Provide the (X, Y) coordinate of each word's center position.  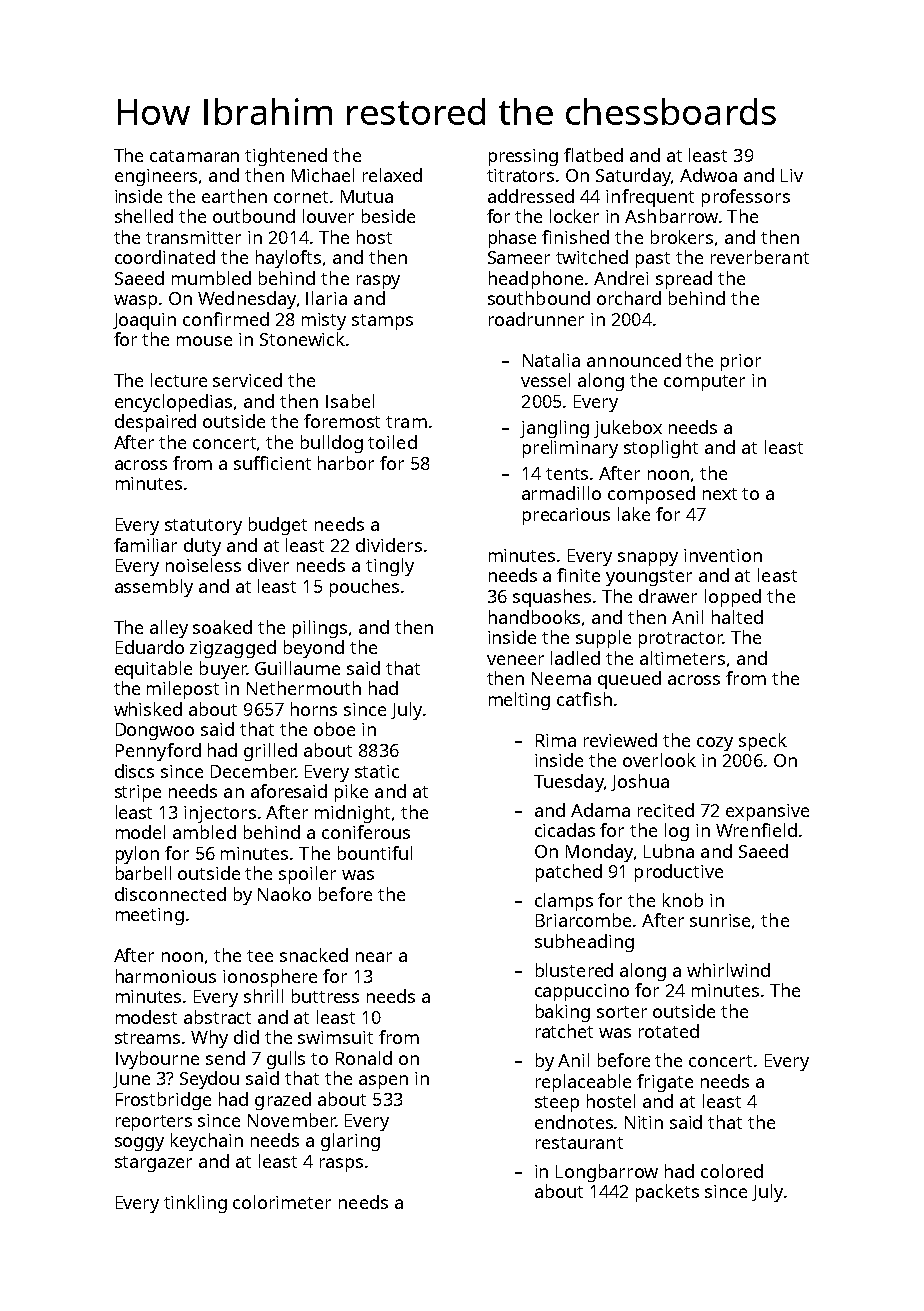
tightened (286, 157)
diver (268, 565)
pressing (523, 157)
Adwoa (708, 175)
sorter (622, 1012)
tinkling (195, 1204)
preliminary (570, 449)
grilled (270, 752)
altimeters (682, 658)
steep (557, 1104)
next (720, 494)
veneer (515, 660)
